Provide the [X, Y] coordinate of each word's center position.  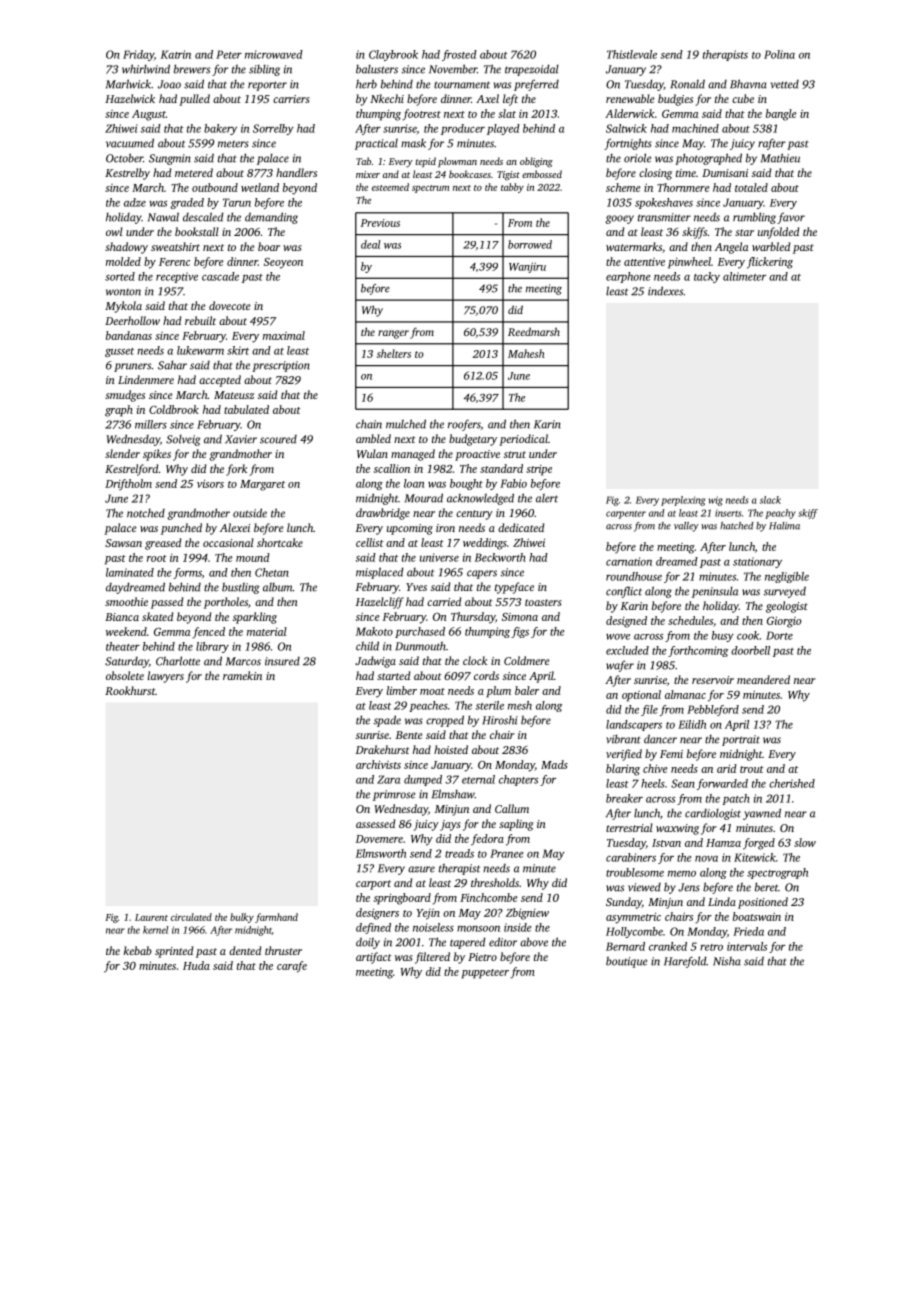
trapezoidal [532, 70]
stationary [757, 562]
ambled [373, 438]
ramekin [242, 675]
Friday [138, 55]
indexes [665, 291]
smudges [125, 396]
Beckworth [500, 557]
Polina [779, 54]
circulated [191, 917]
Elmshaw [453, 794]
